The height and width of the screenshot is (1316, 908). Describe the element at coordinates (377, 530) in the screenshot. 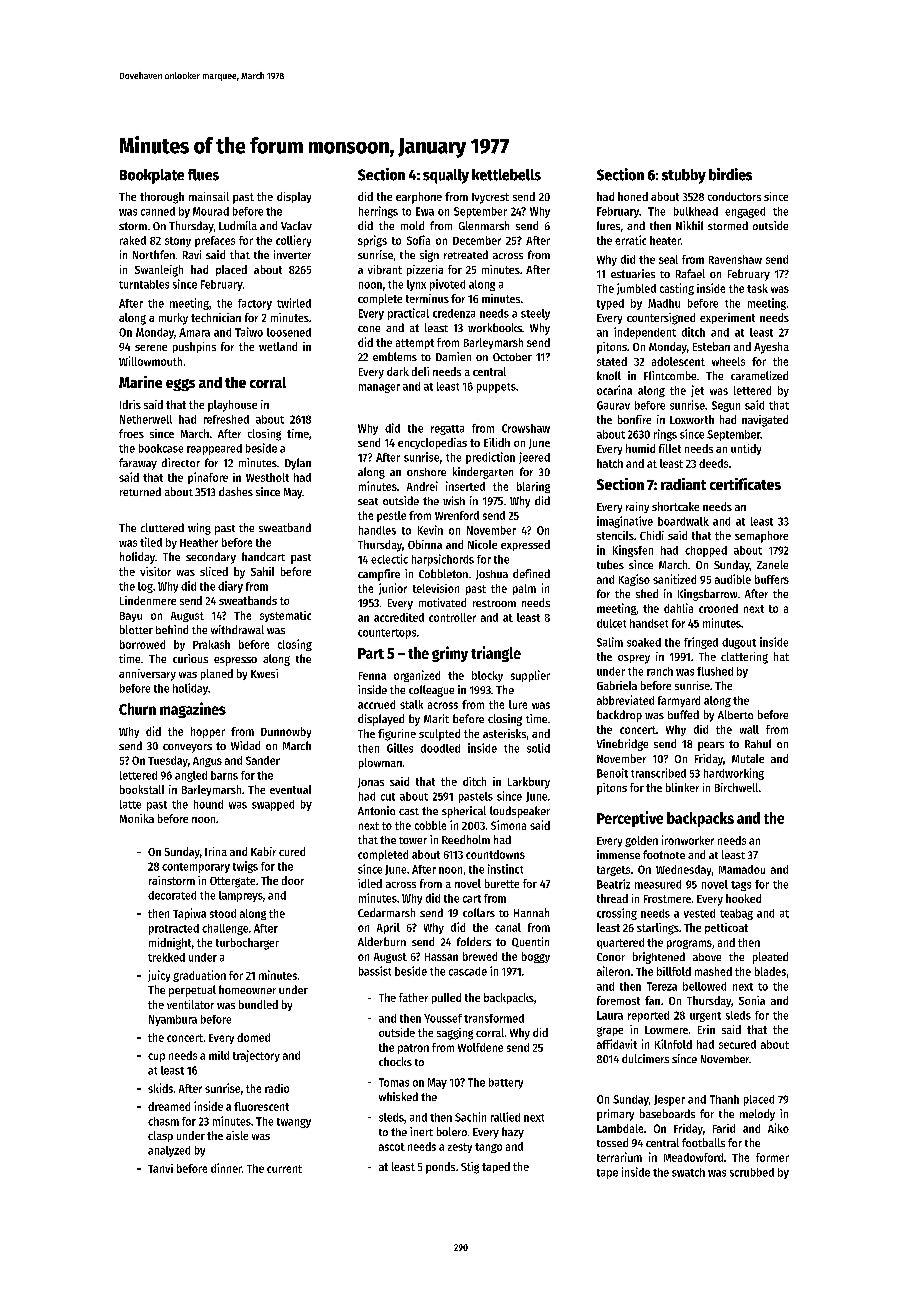

I see `handles` at that location.
